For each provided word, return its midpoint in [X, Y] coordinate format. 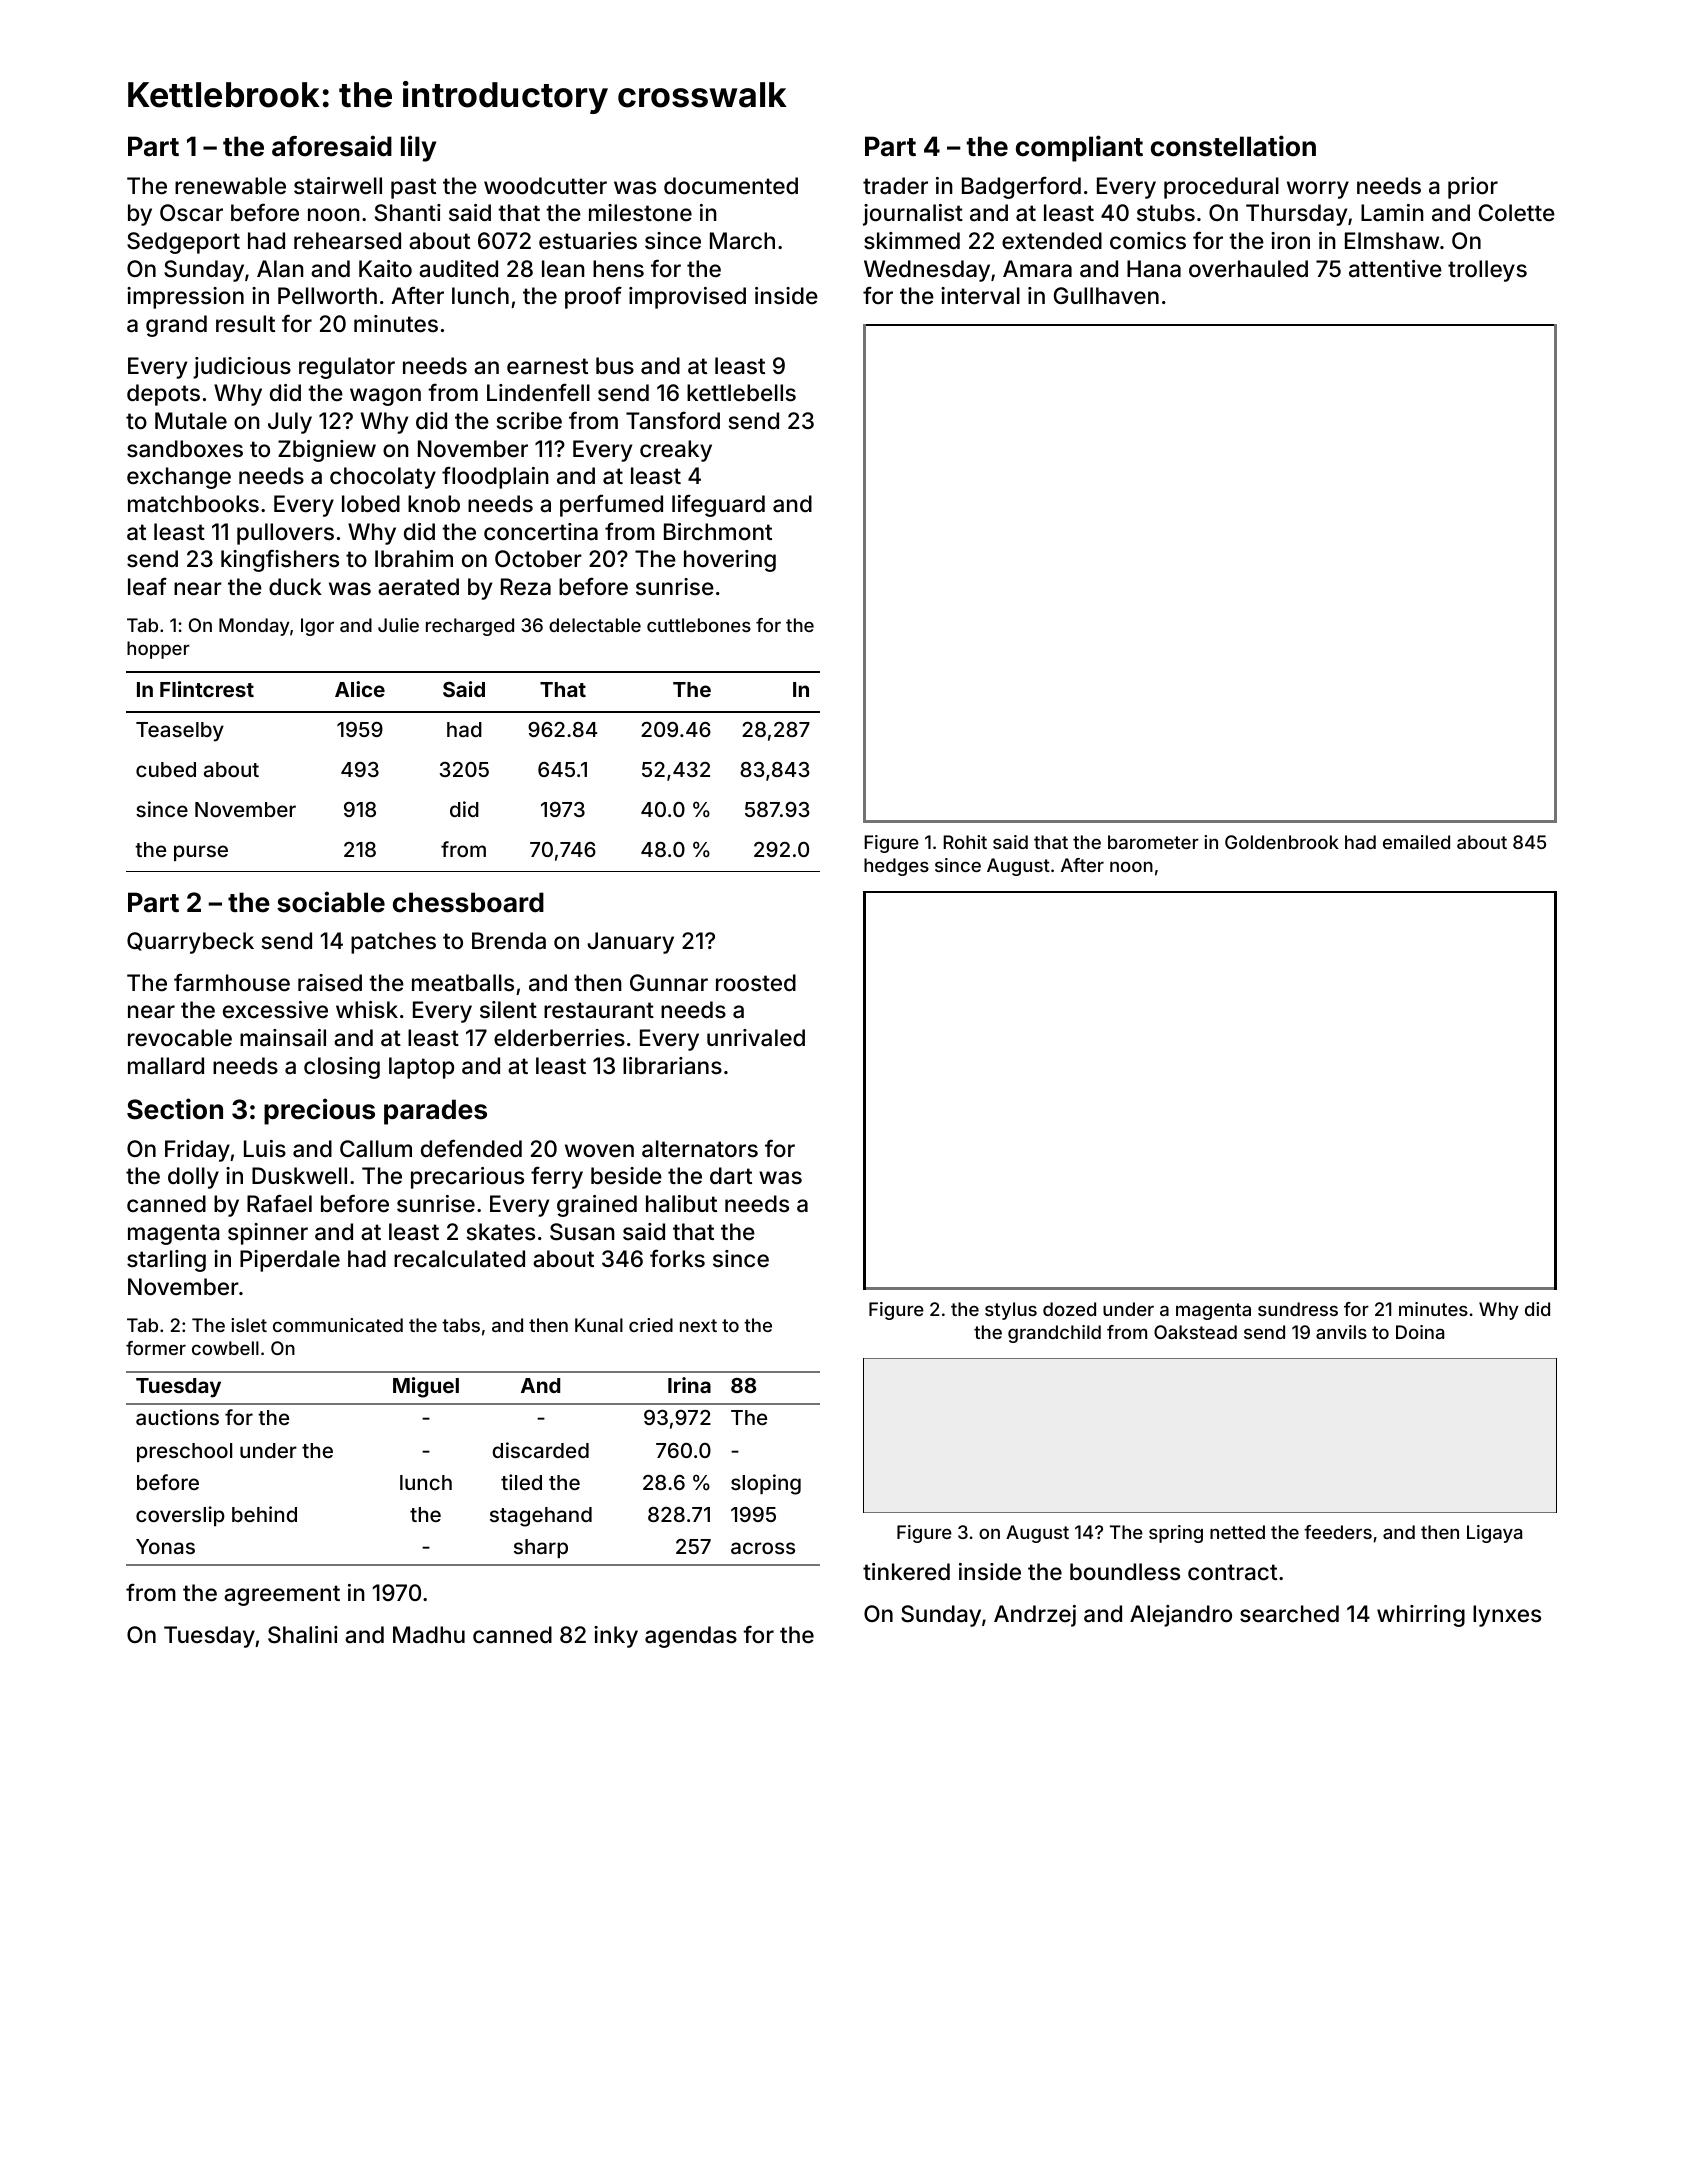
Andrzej [1035, 1616]
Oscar [191, 213]
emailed [1416, 842]
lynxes [1507, 1616]
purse [201, 853]
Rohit [965, 842]
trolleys [1487, 271]
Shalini [303, 1635]
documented [731, 186]
